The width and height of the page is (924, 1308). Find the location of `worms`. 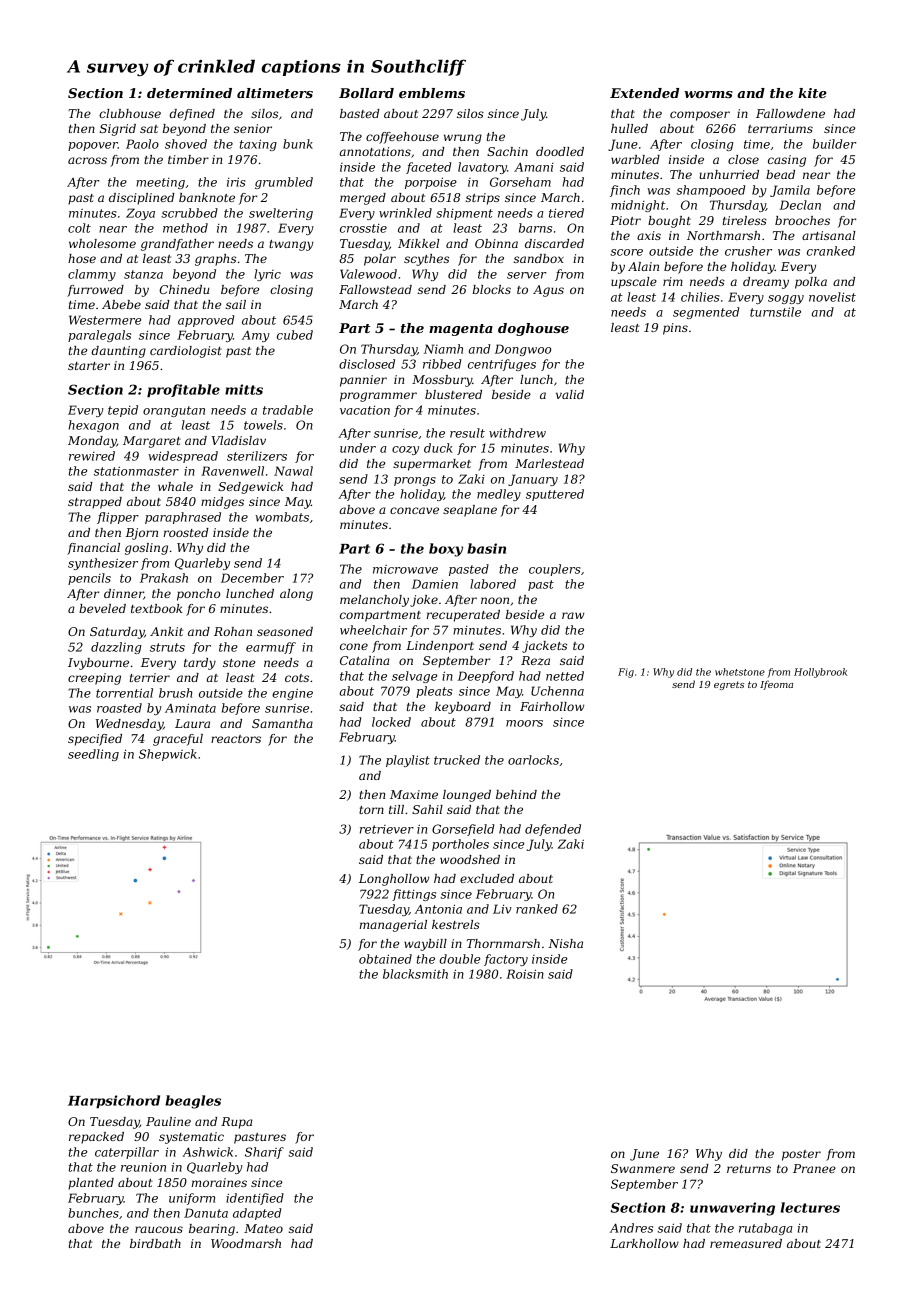

worms is located at coordinates (708, 94).
